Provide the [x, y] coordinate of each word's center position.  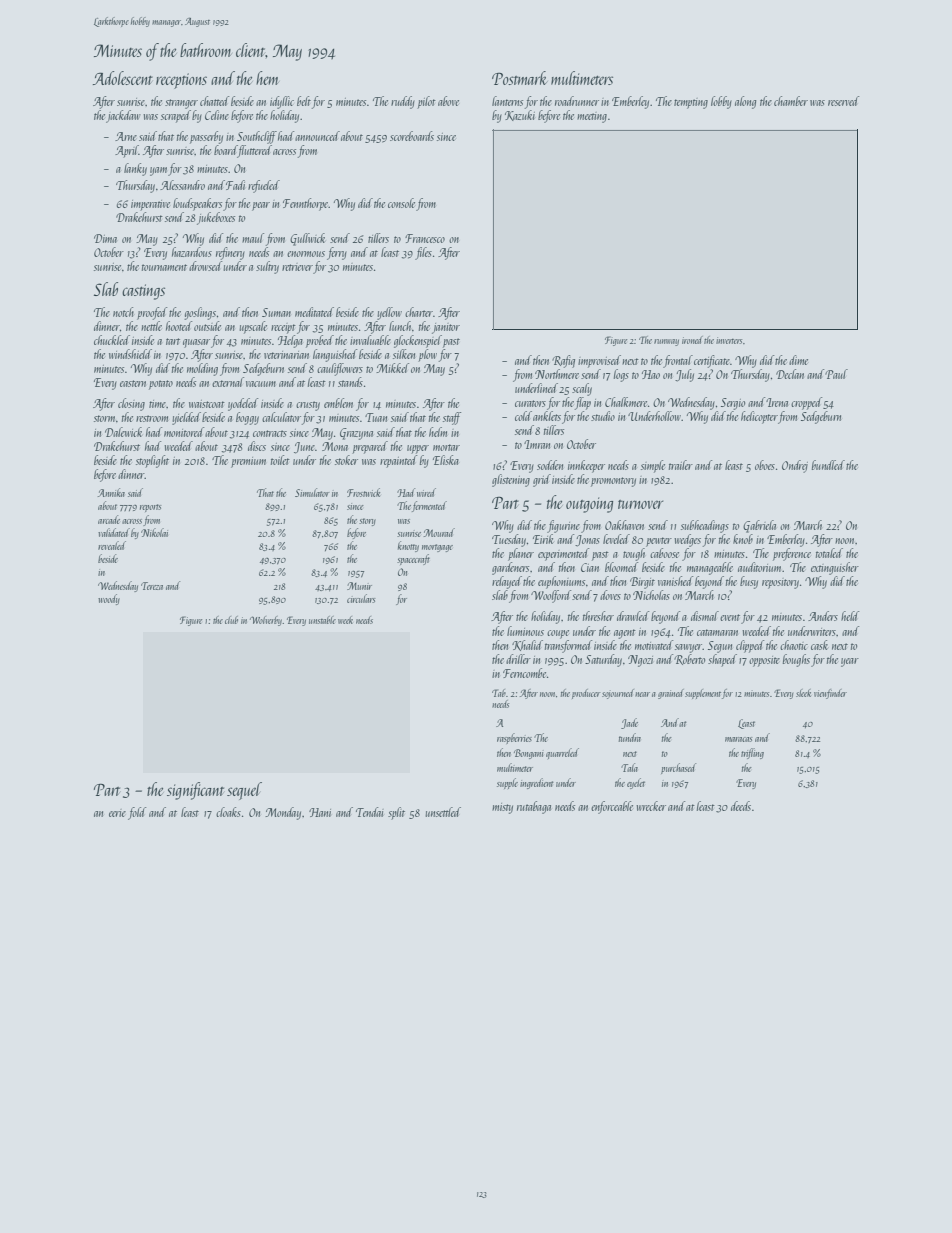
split [396, 813]
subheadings [705, 526]
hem [267, 78]
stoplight [152, 461]
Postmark [520, 78]
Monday [283, 813]
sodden [550, 465]
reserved [843, 101]
